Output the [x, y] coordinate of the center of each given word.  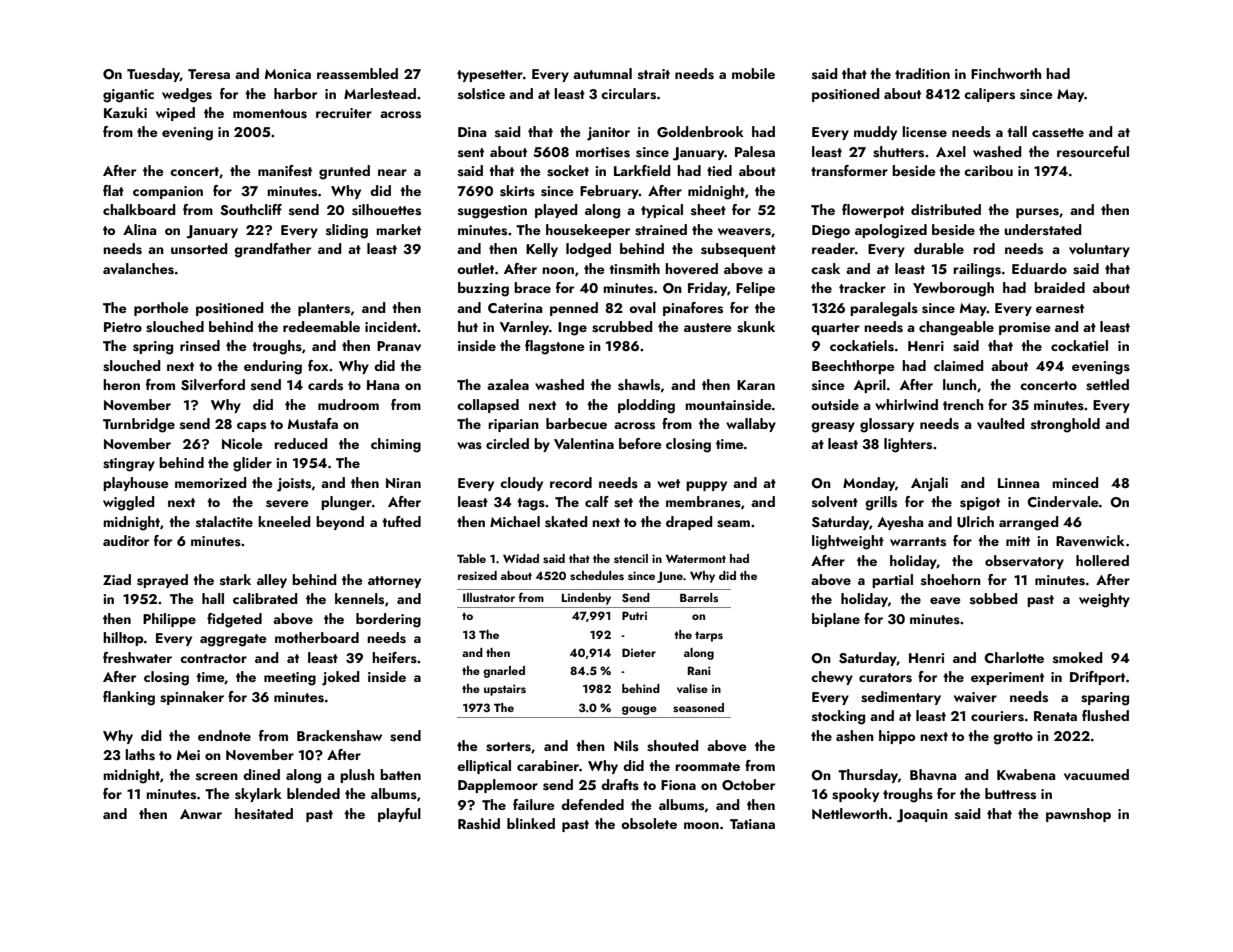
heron [121, 384]
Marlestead [380, 94]
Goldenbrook [700, 132]
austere [708, 328]
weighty [1104, 600]
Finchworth [1006, 73]
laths [140, 755]
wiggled [129, 503]
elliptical [484, 767]
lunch [959, 384]
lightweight [848, 542]
